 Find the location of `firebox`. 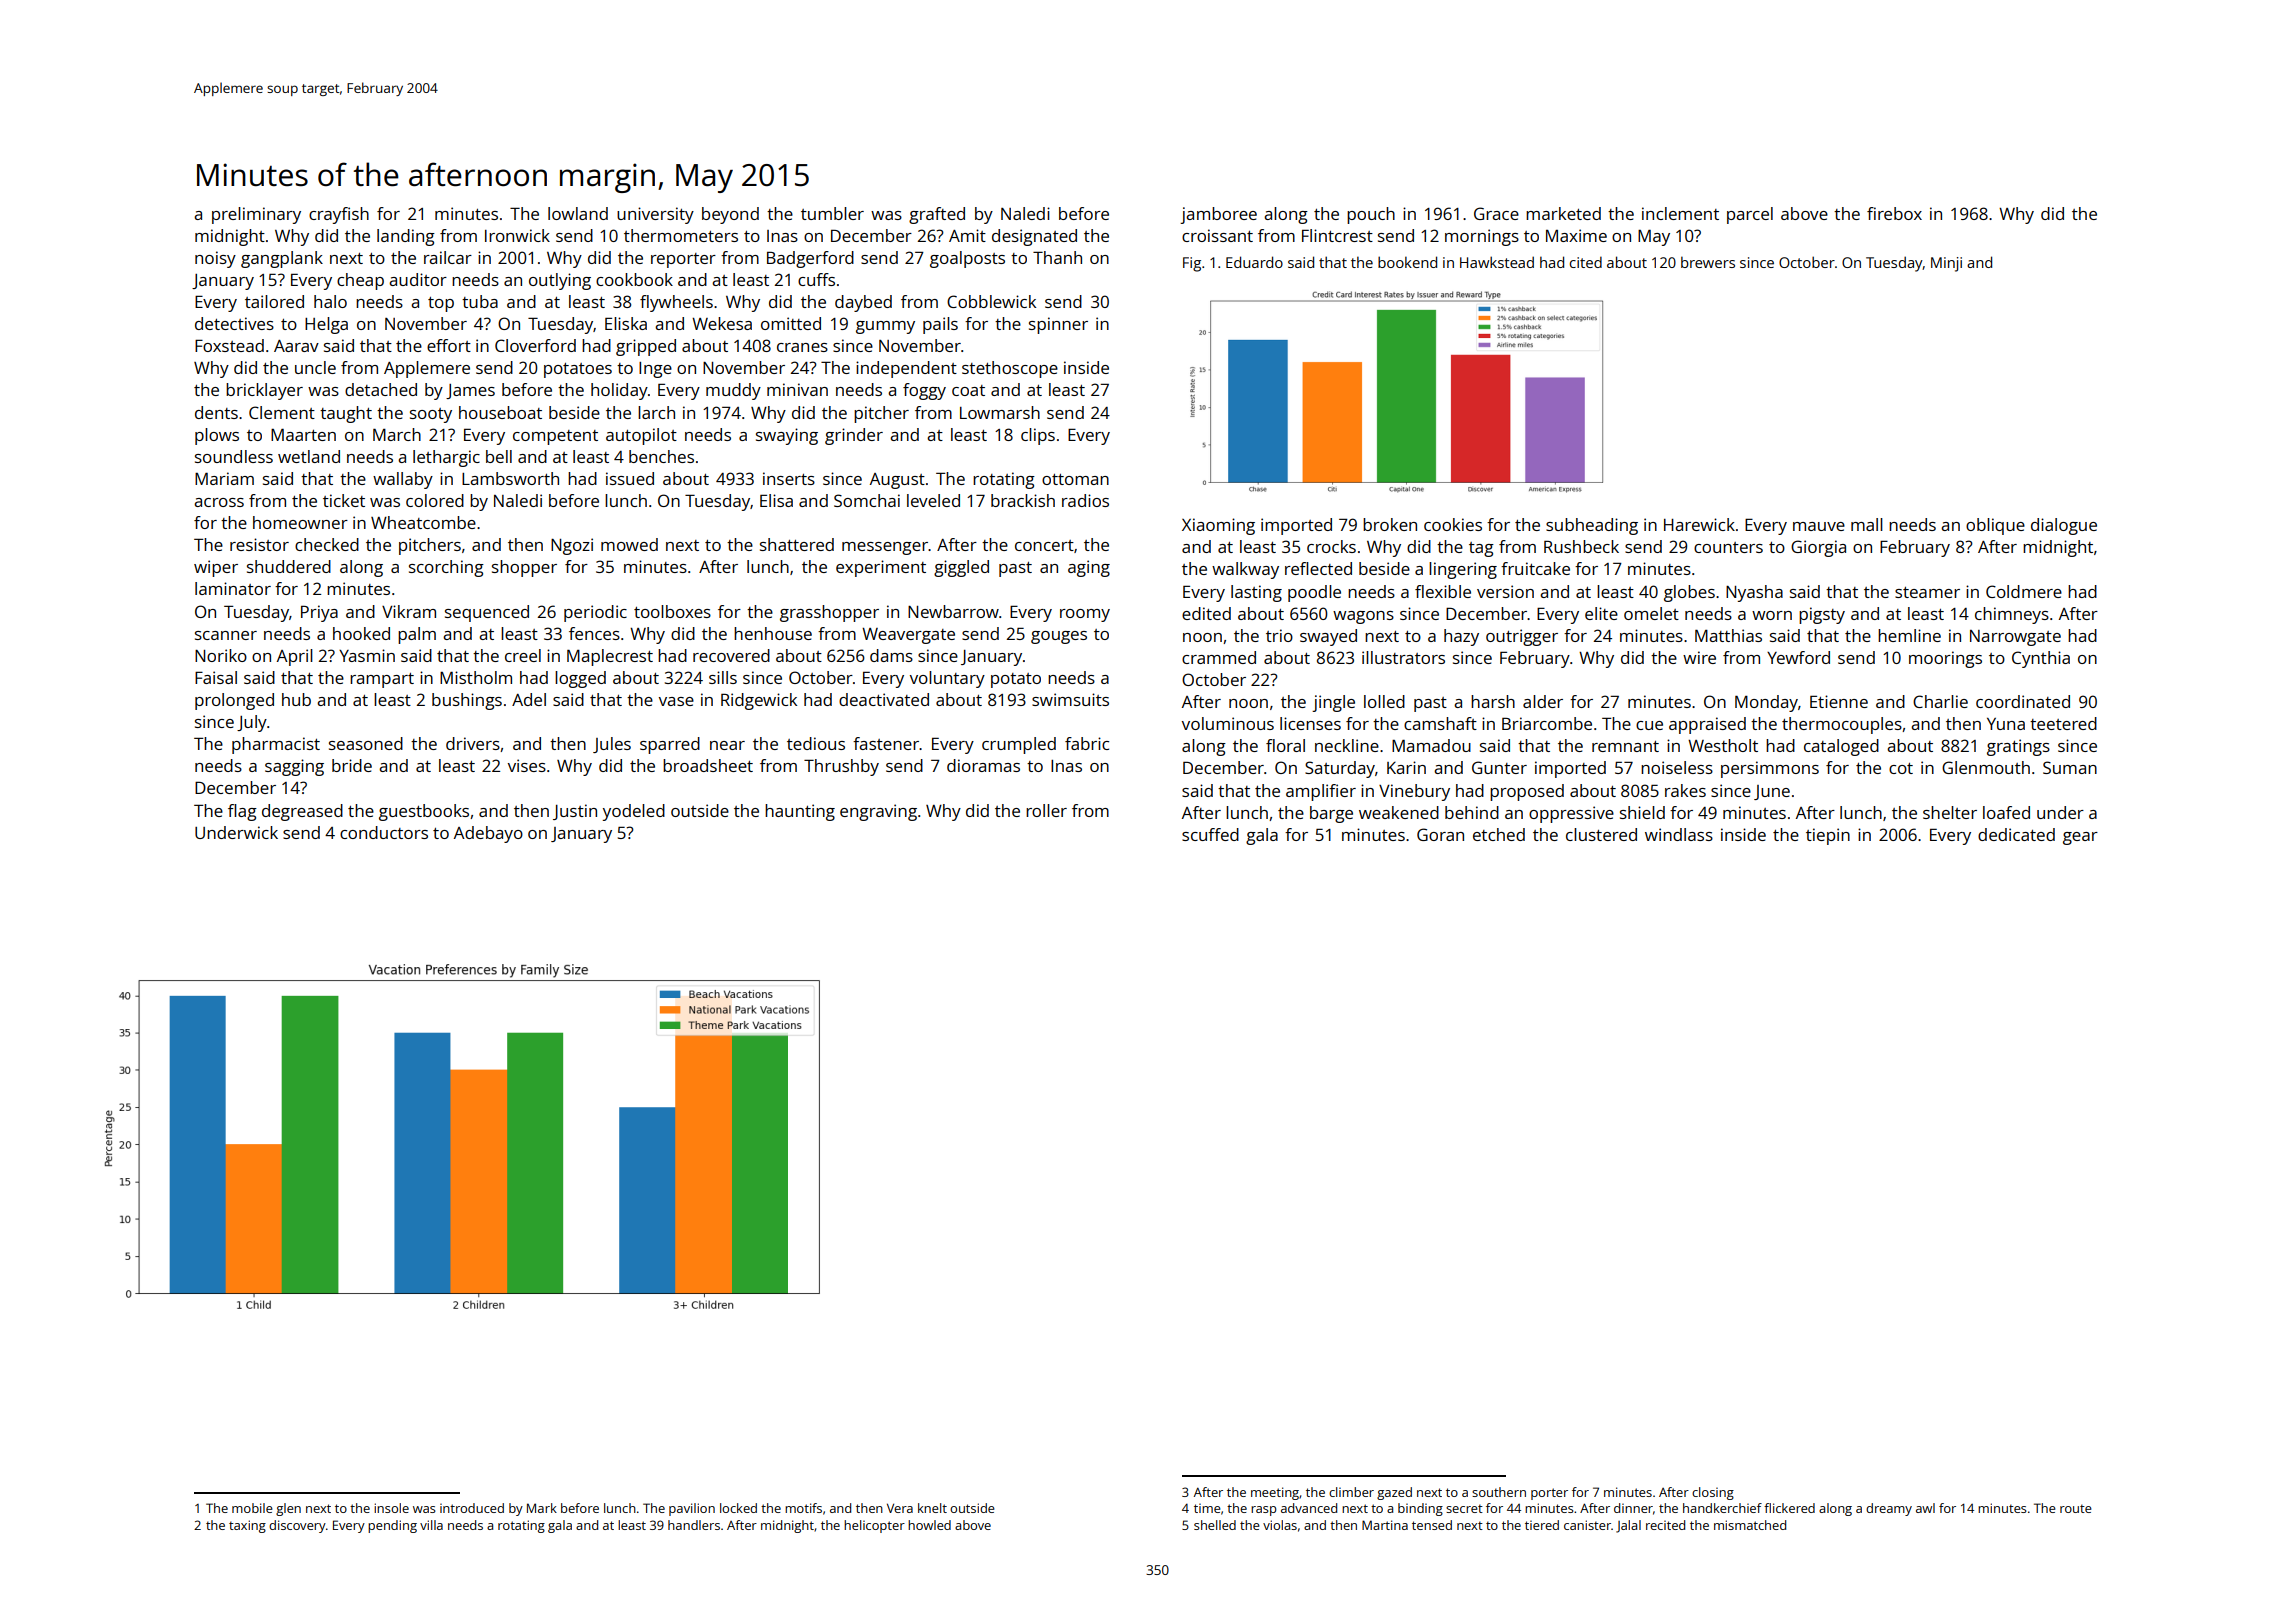

firebox is located at coordinates (1894, 213).
